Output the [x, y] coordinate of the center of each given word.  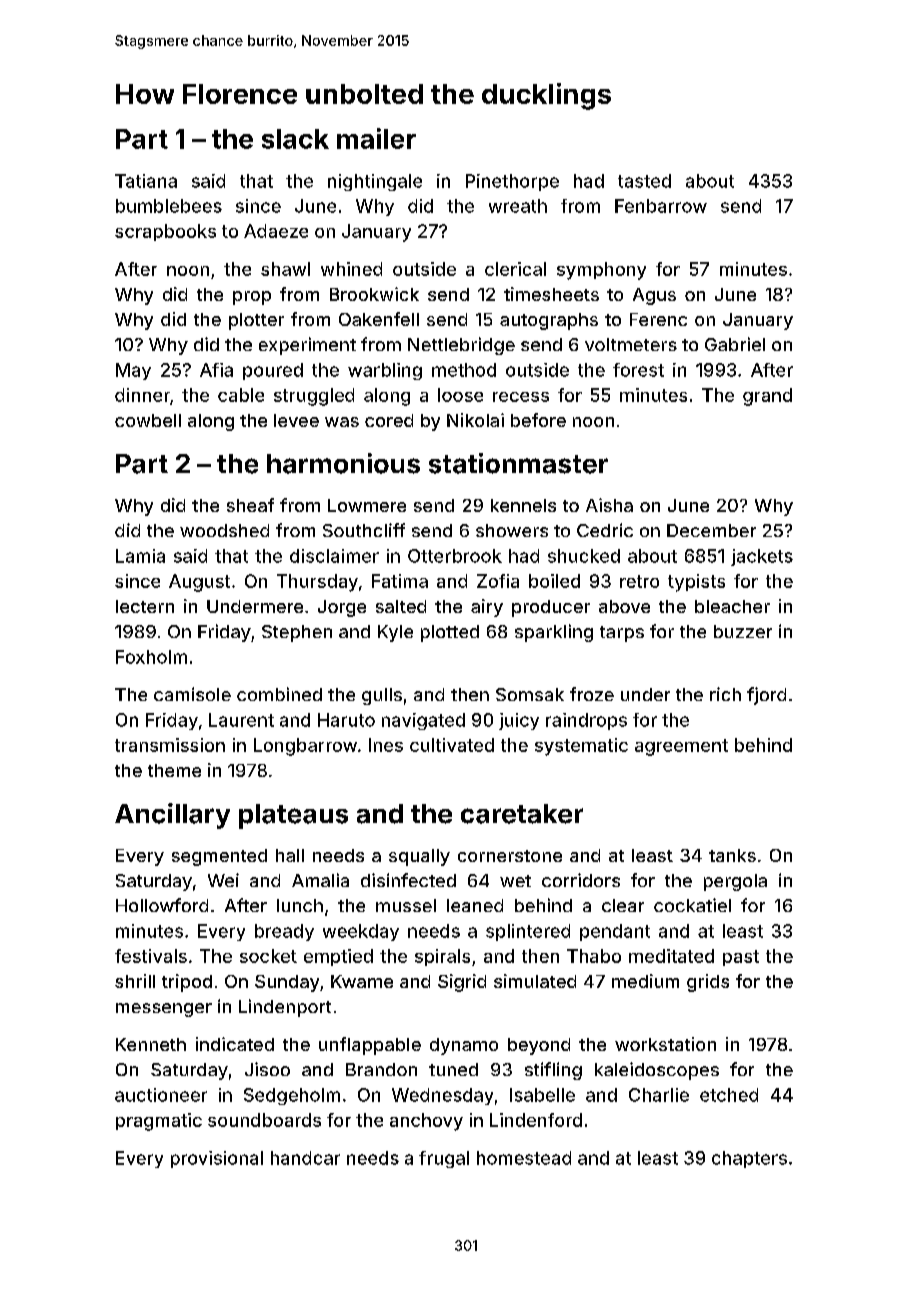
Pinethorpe [512, 182]
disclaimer [334, 556]
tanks [732, 855]
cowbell [148, 420]
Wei [223, 880]
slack [295, 139]
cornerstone [510, 856]
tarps [622, 634]
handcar [305, 1158]
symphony [601, 271]
